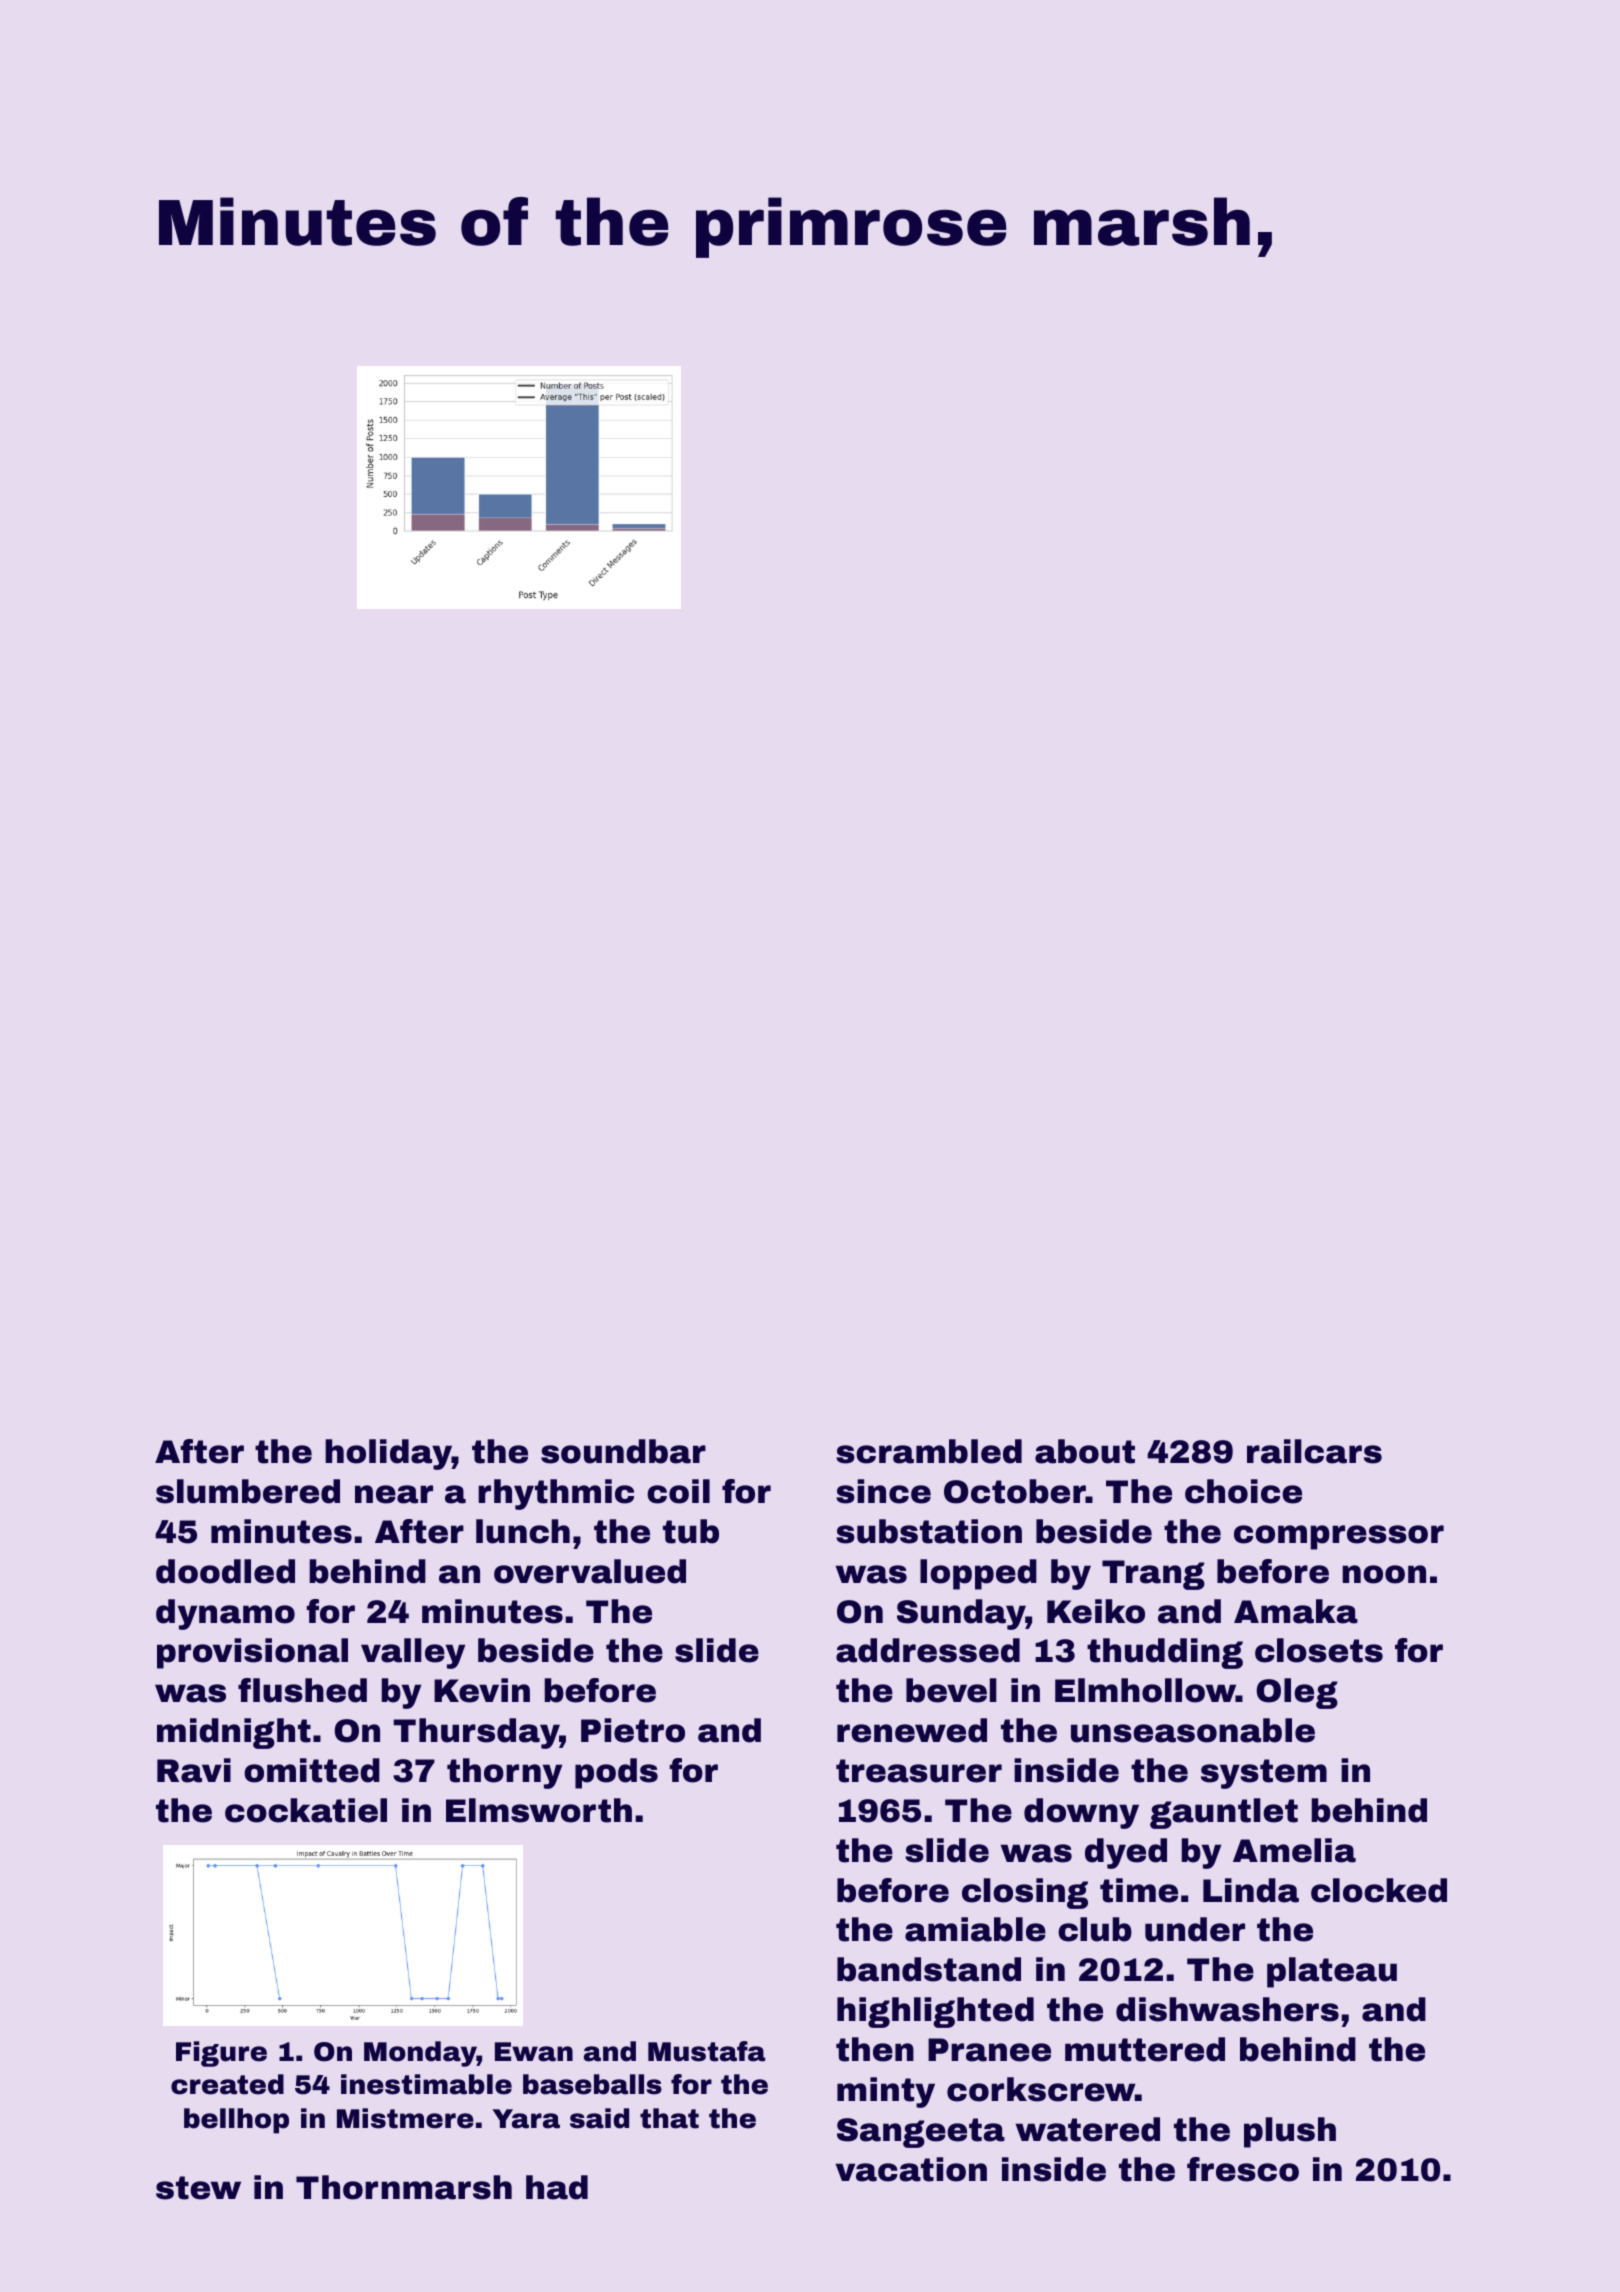 This image has width=1620, height=2292. Describe the element at coordinates (928, 1650) in the image. I see `addressed` at that location.
